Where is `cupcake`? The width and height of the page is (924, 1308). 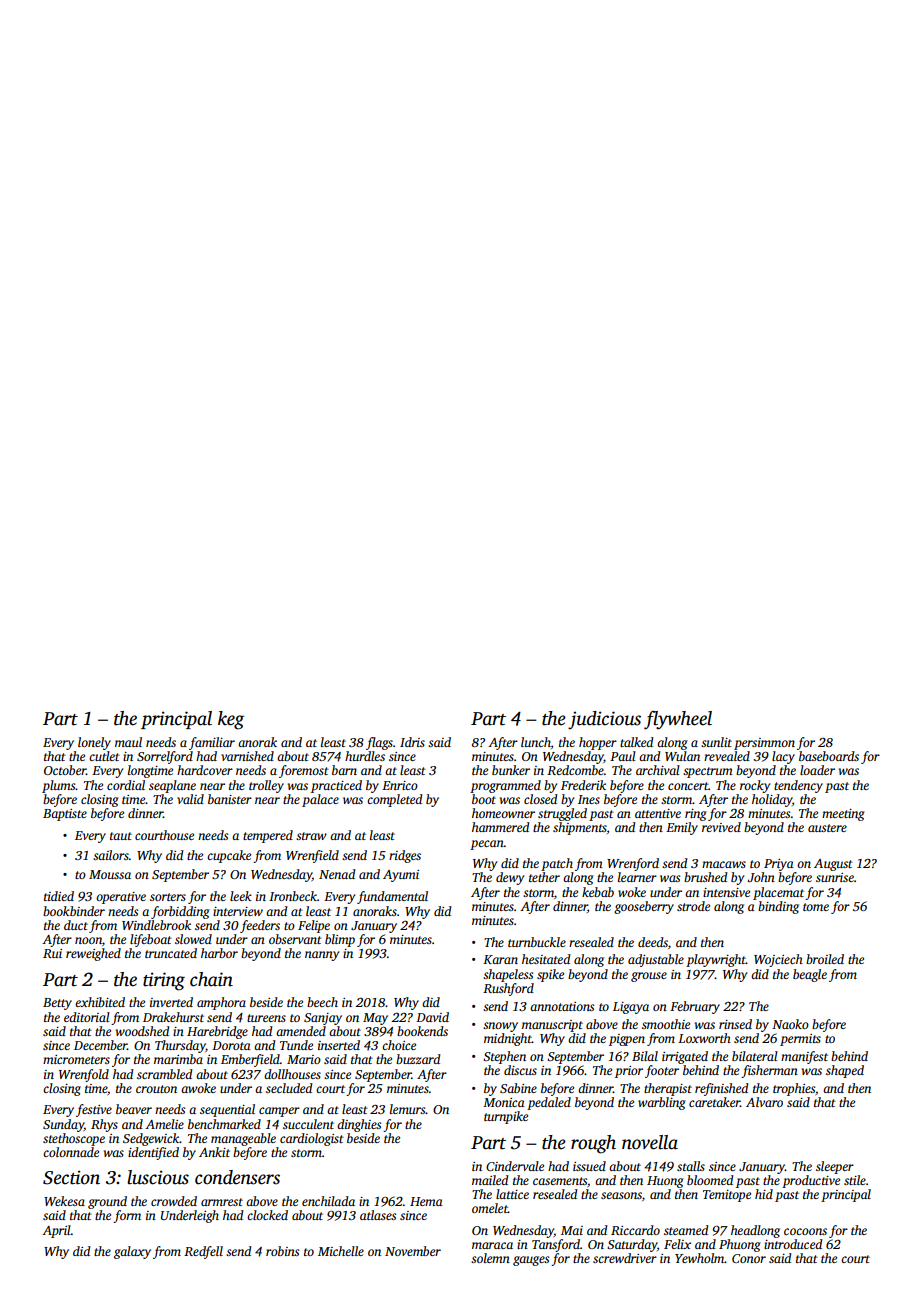
cupcake is located at coordinates (229, 856).
